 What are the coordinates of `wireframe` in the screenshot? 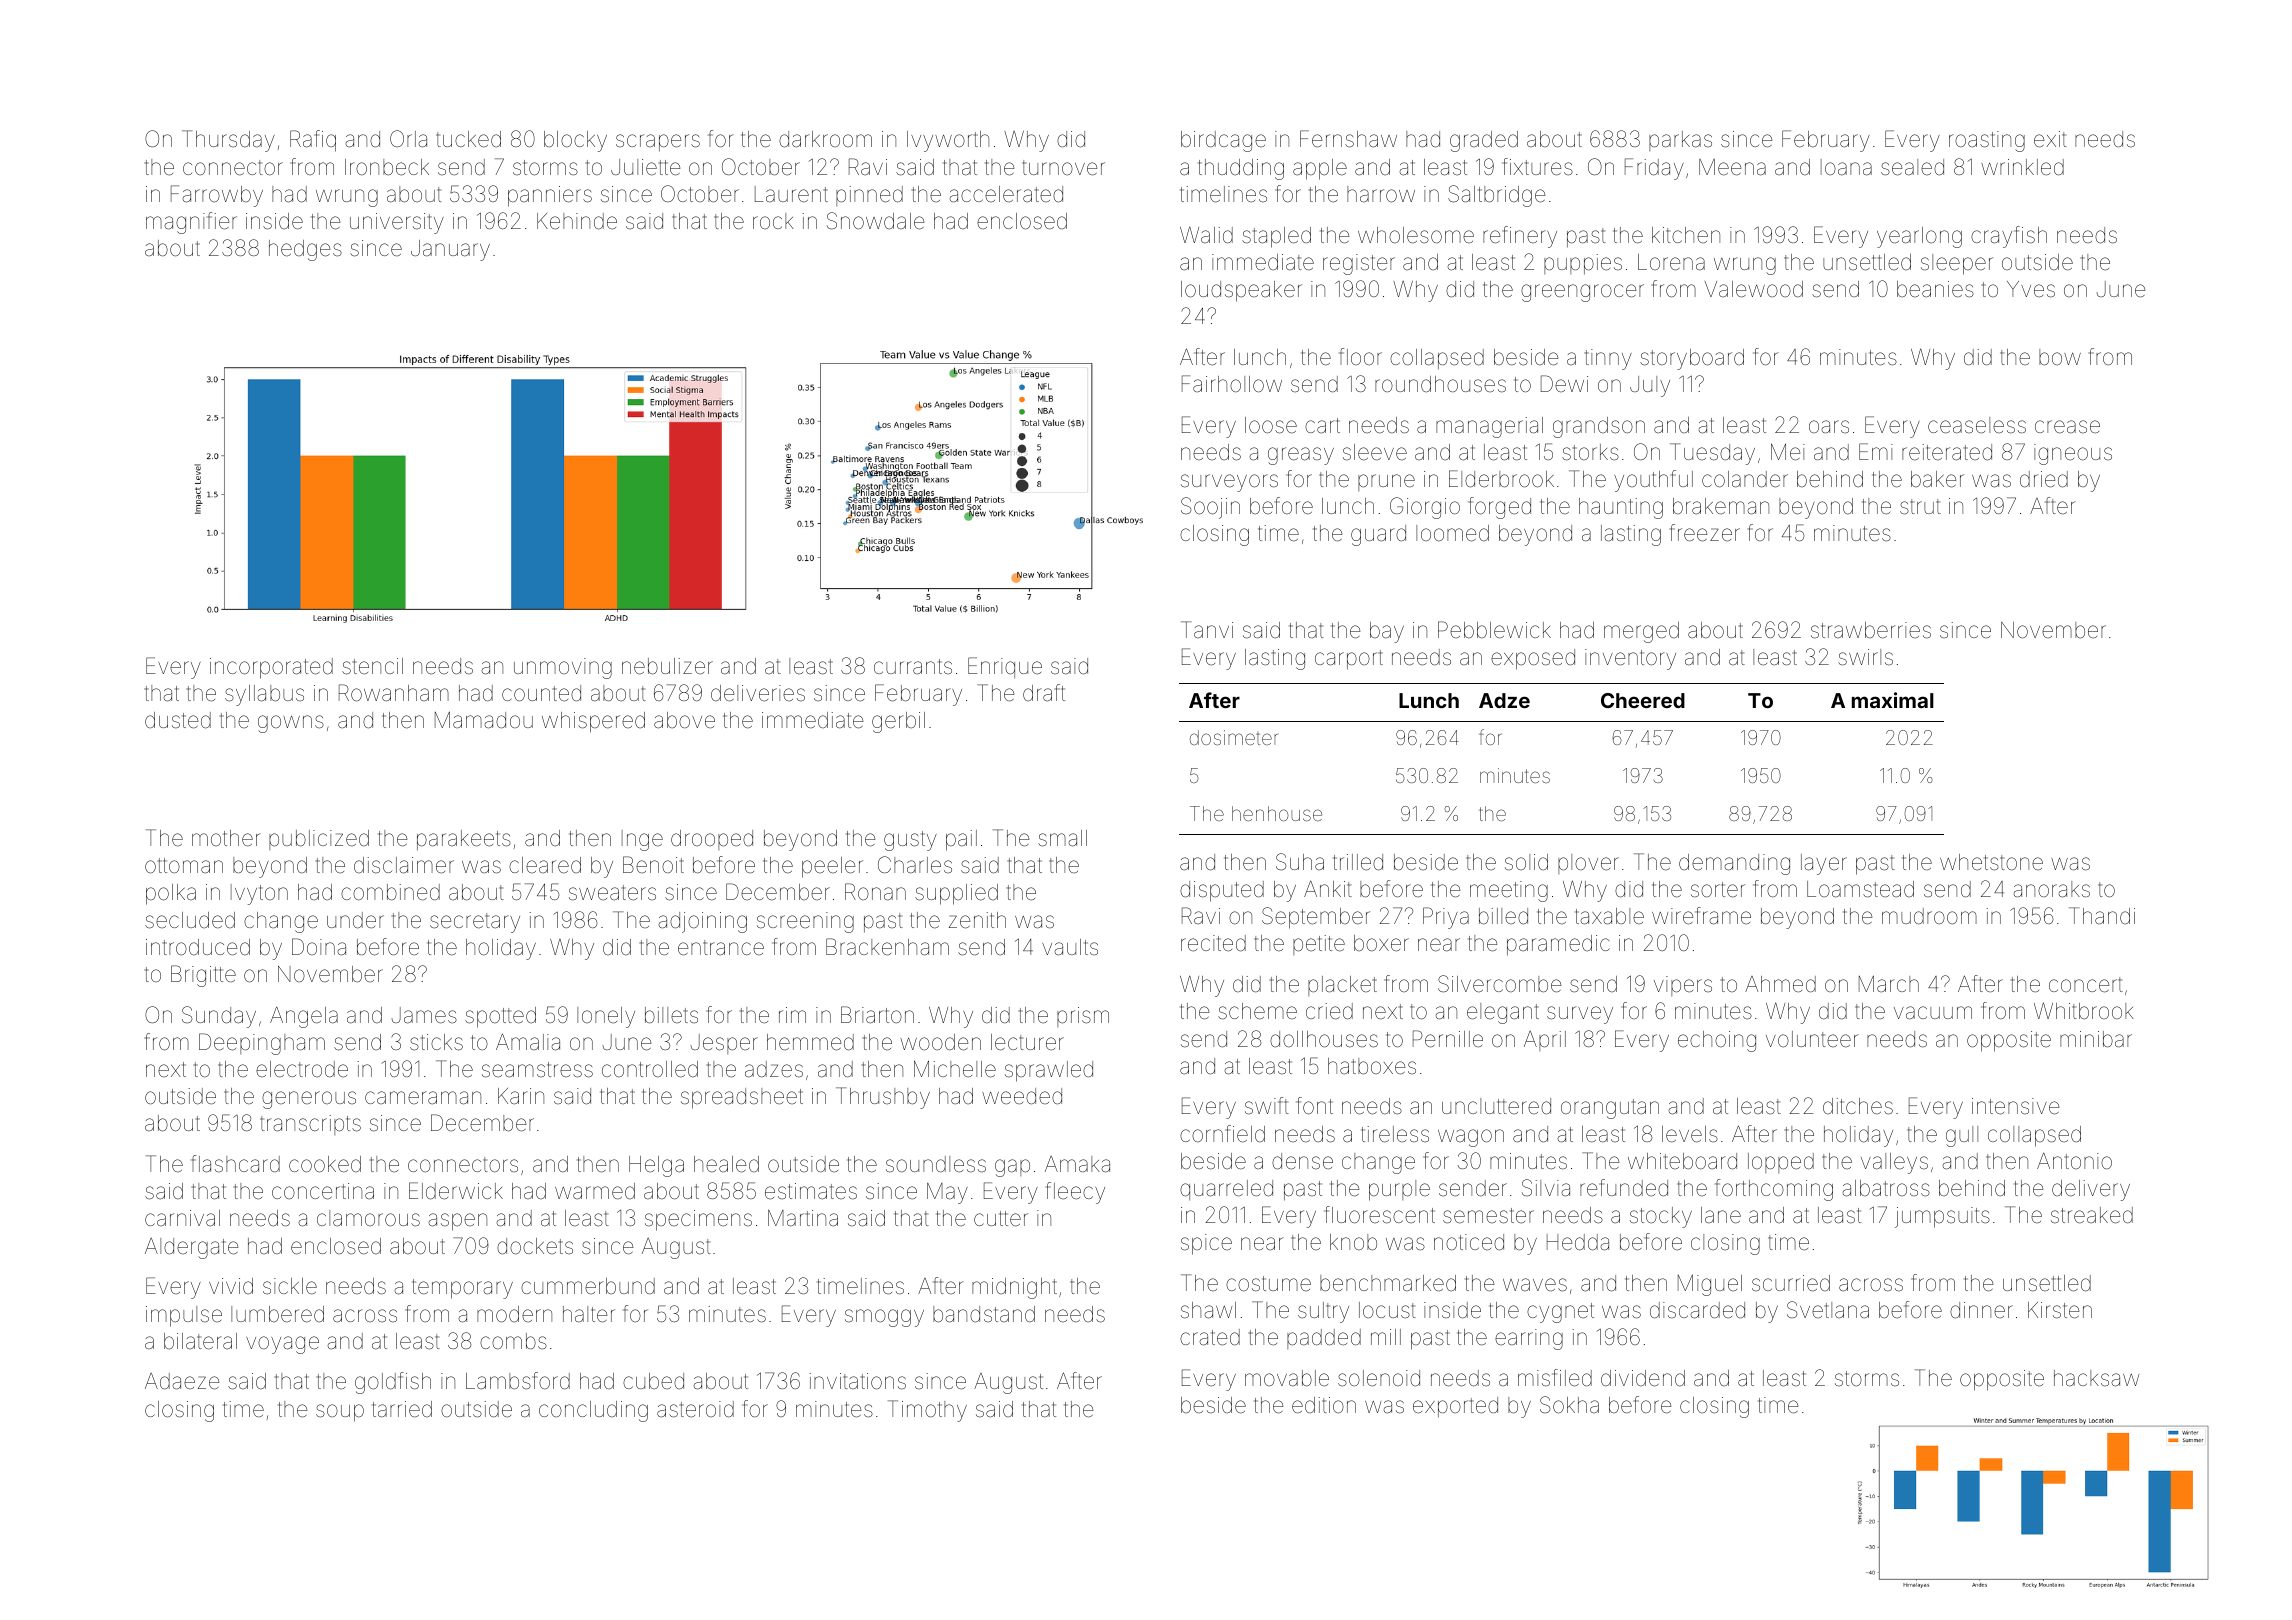 It's located at (1701, 916).
